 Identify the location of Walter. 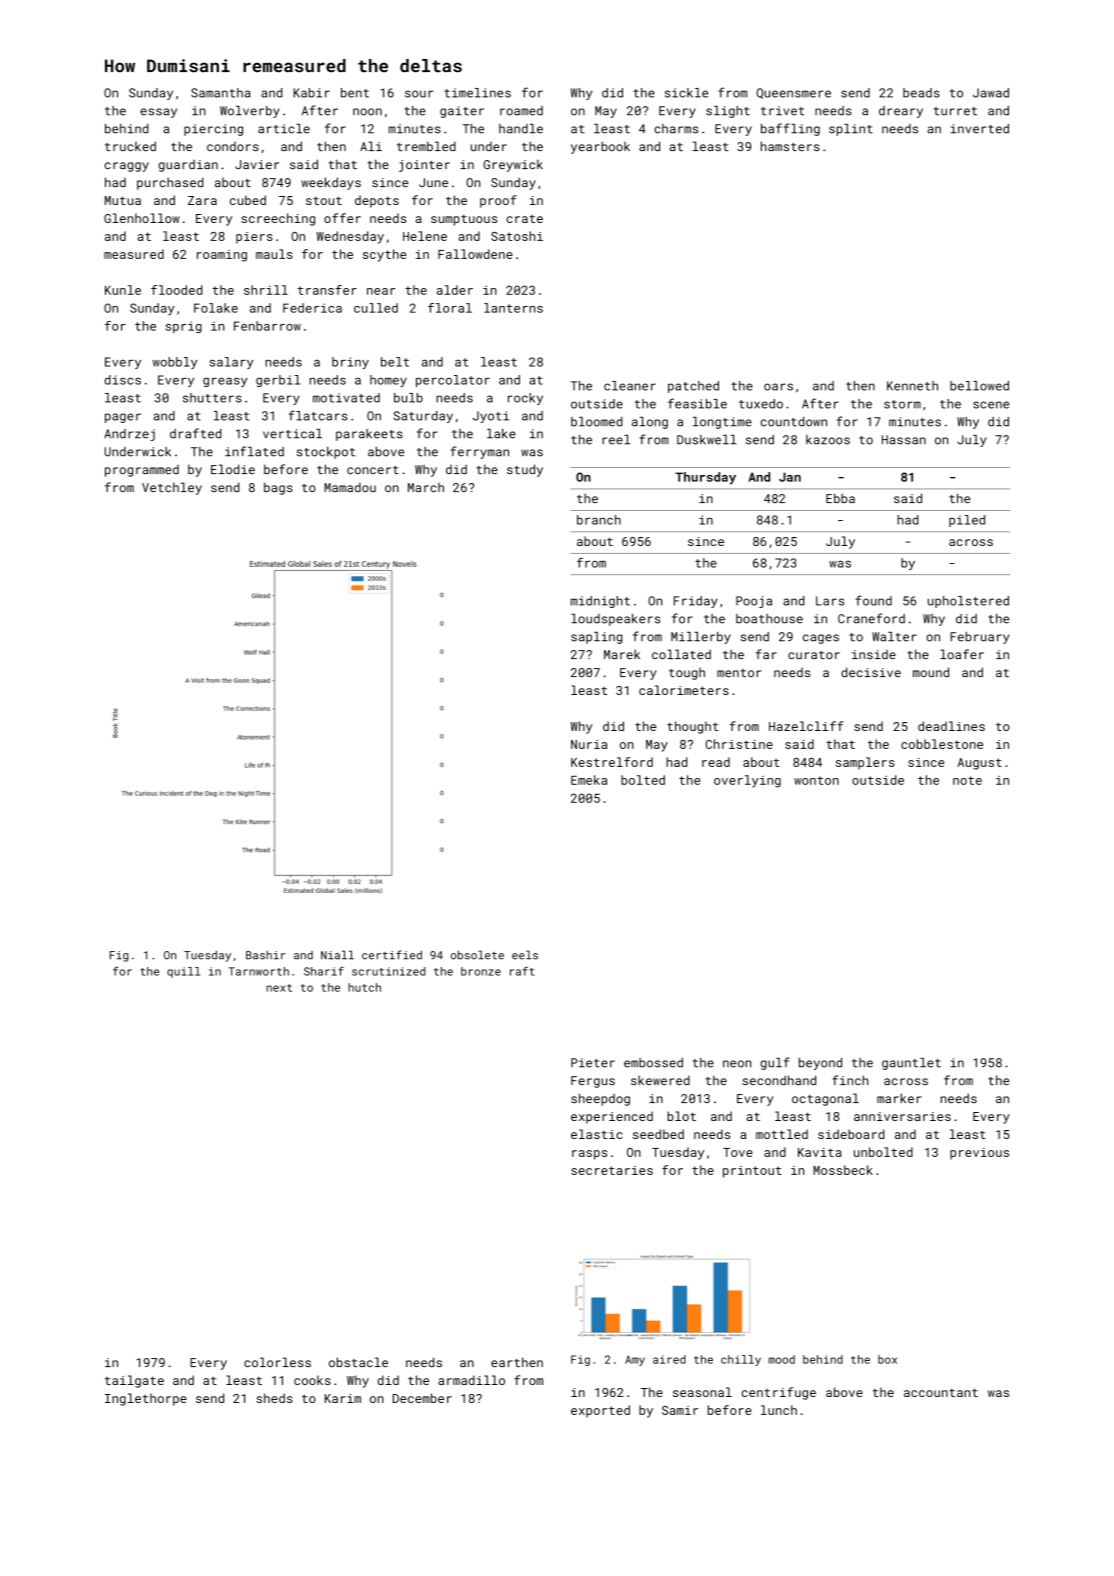
(894, 637).
